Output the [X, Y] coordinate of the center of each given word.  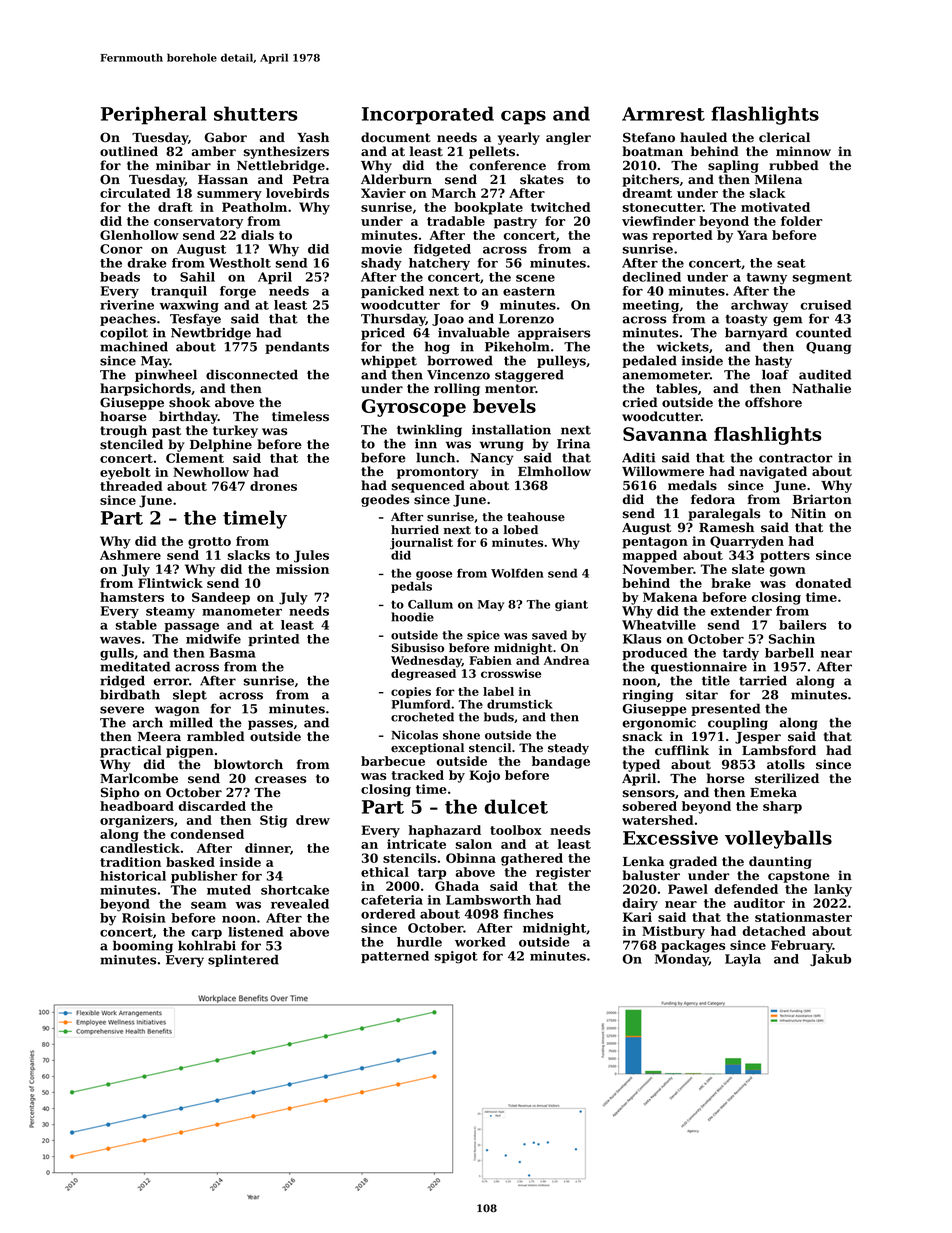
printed [273, 640]
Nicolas [414, 735]
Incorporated [428, 115]
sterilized [787, 778]
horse [726, 778]
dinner [267, 848]
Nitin [808, 513]
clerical [784, 137]
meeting [651, 306]
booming [143, 946]
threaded [131, 486]
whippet [389, 362]
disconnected [252, 374]
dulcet [516, 806]
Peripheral [154, 115]
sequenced [428, 486]
